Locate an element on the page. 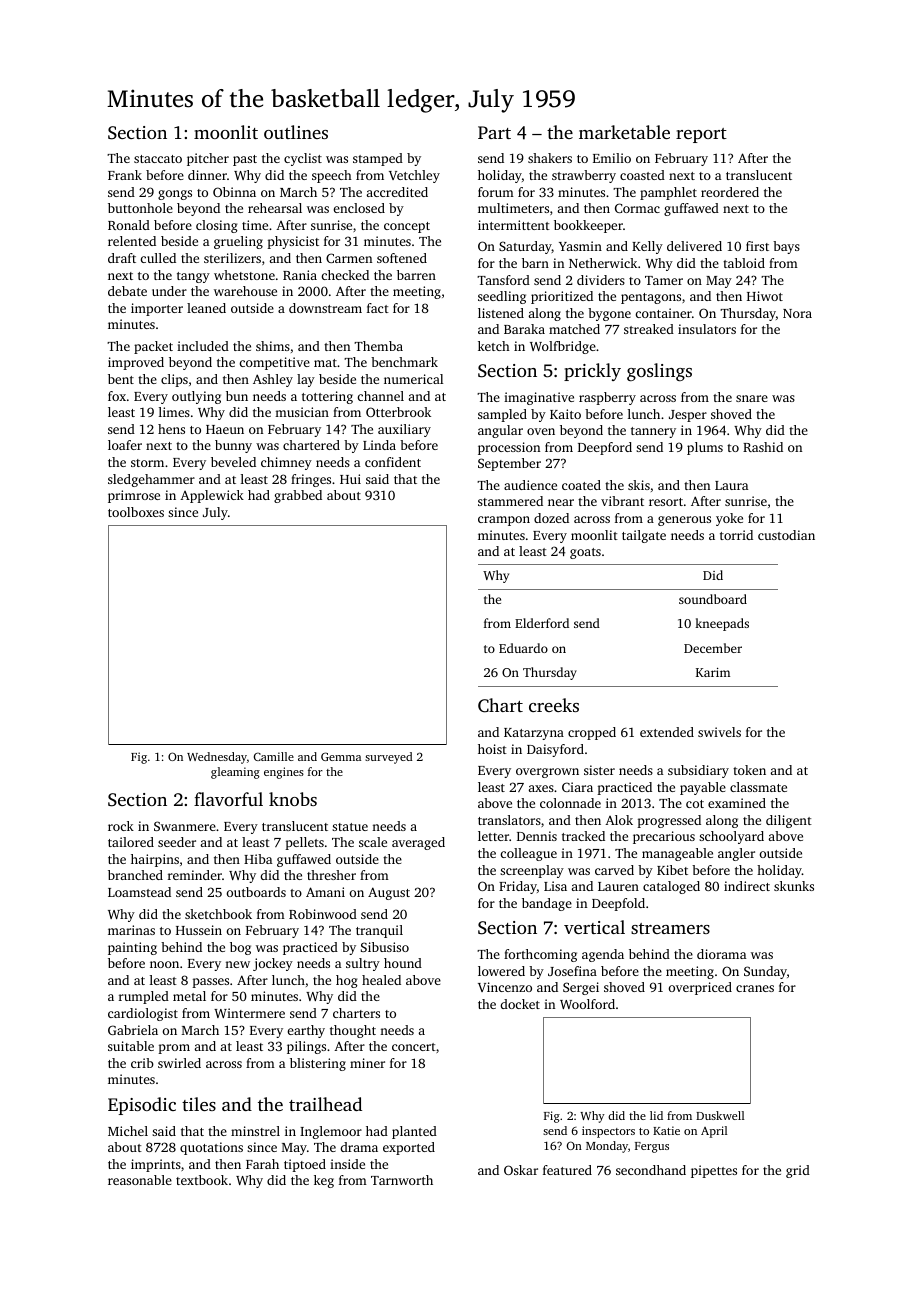 This page has width=924, height=1308. grabbed is located at coordinates (298, 496).
